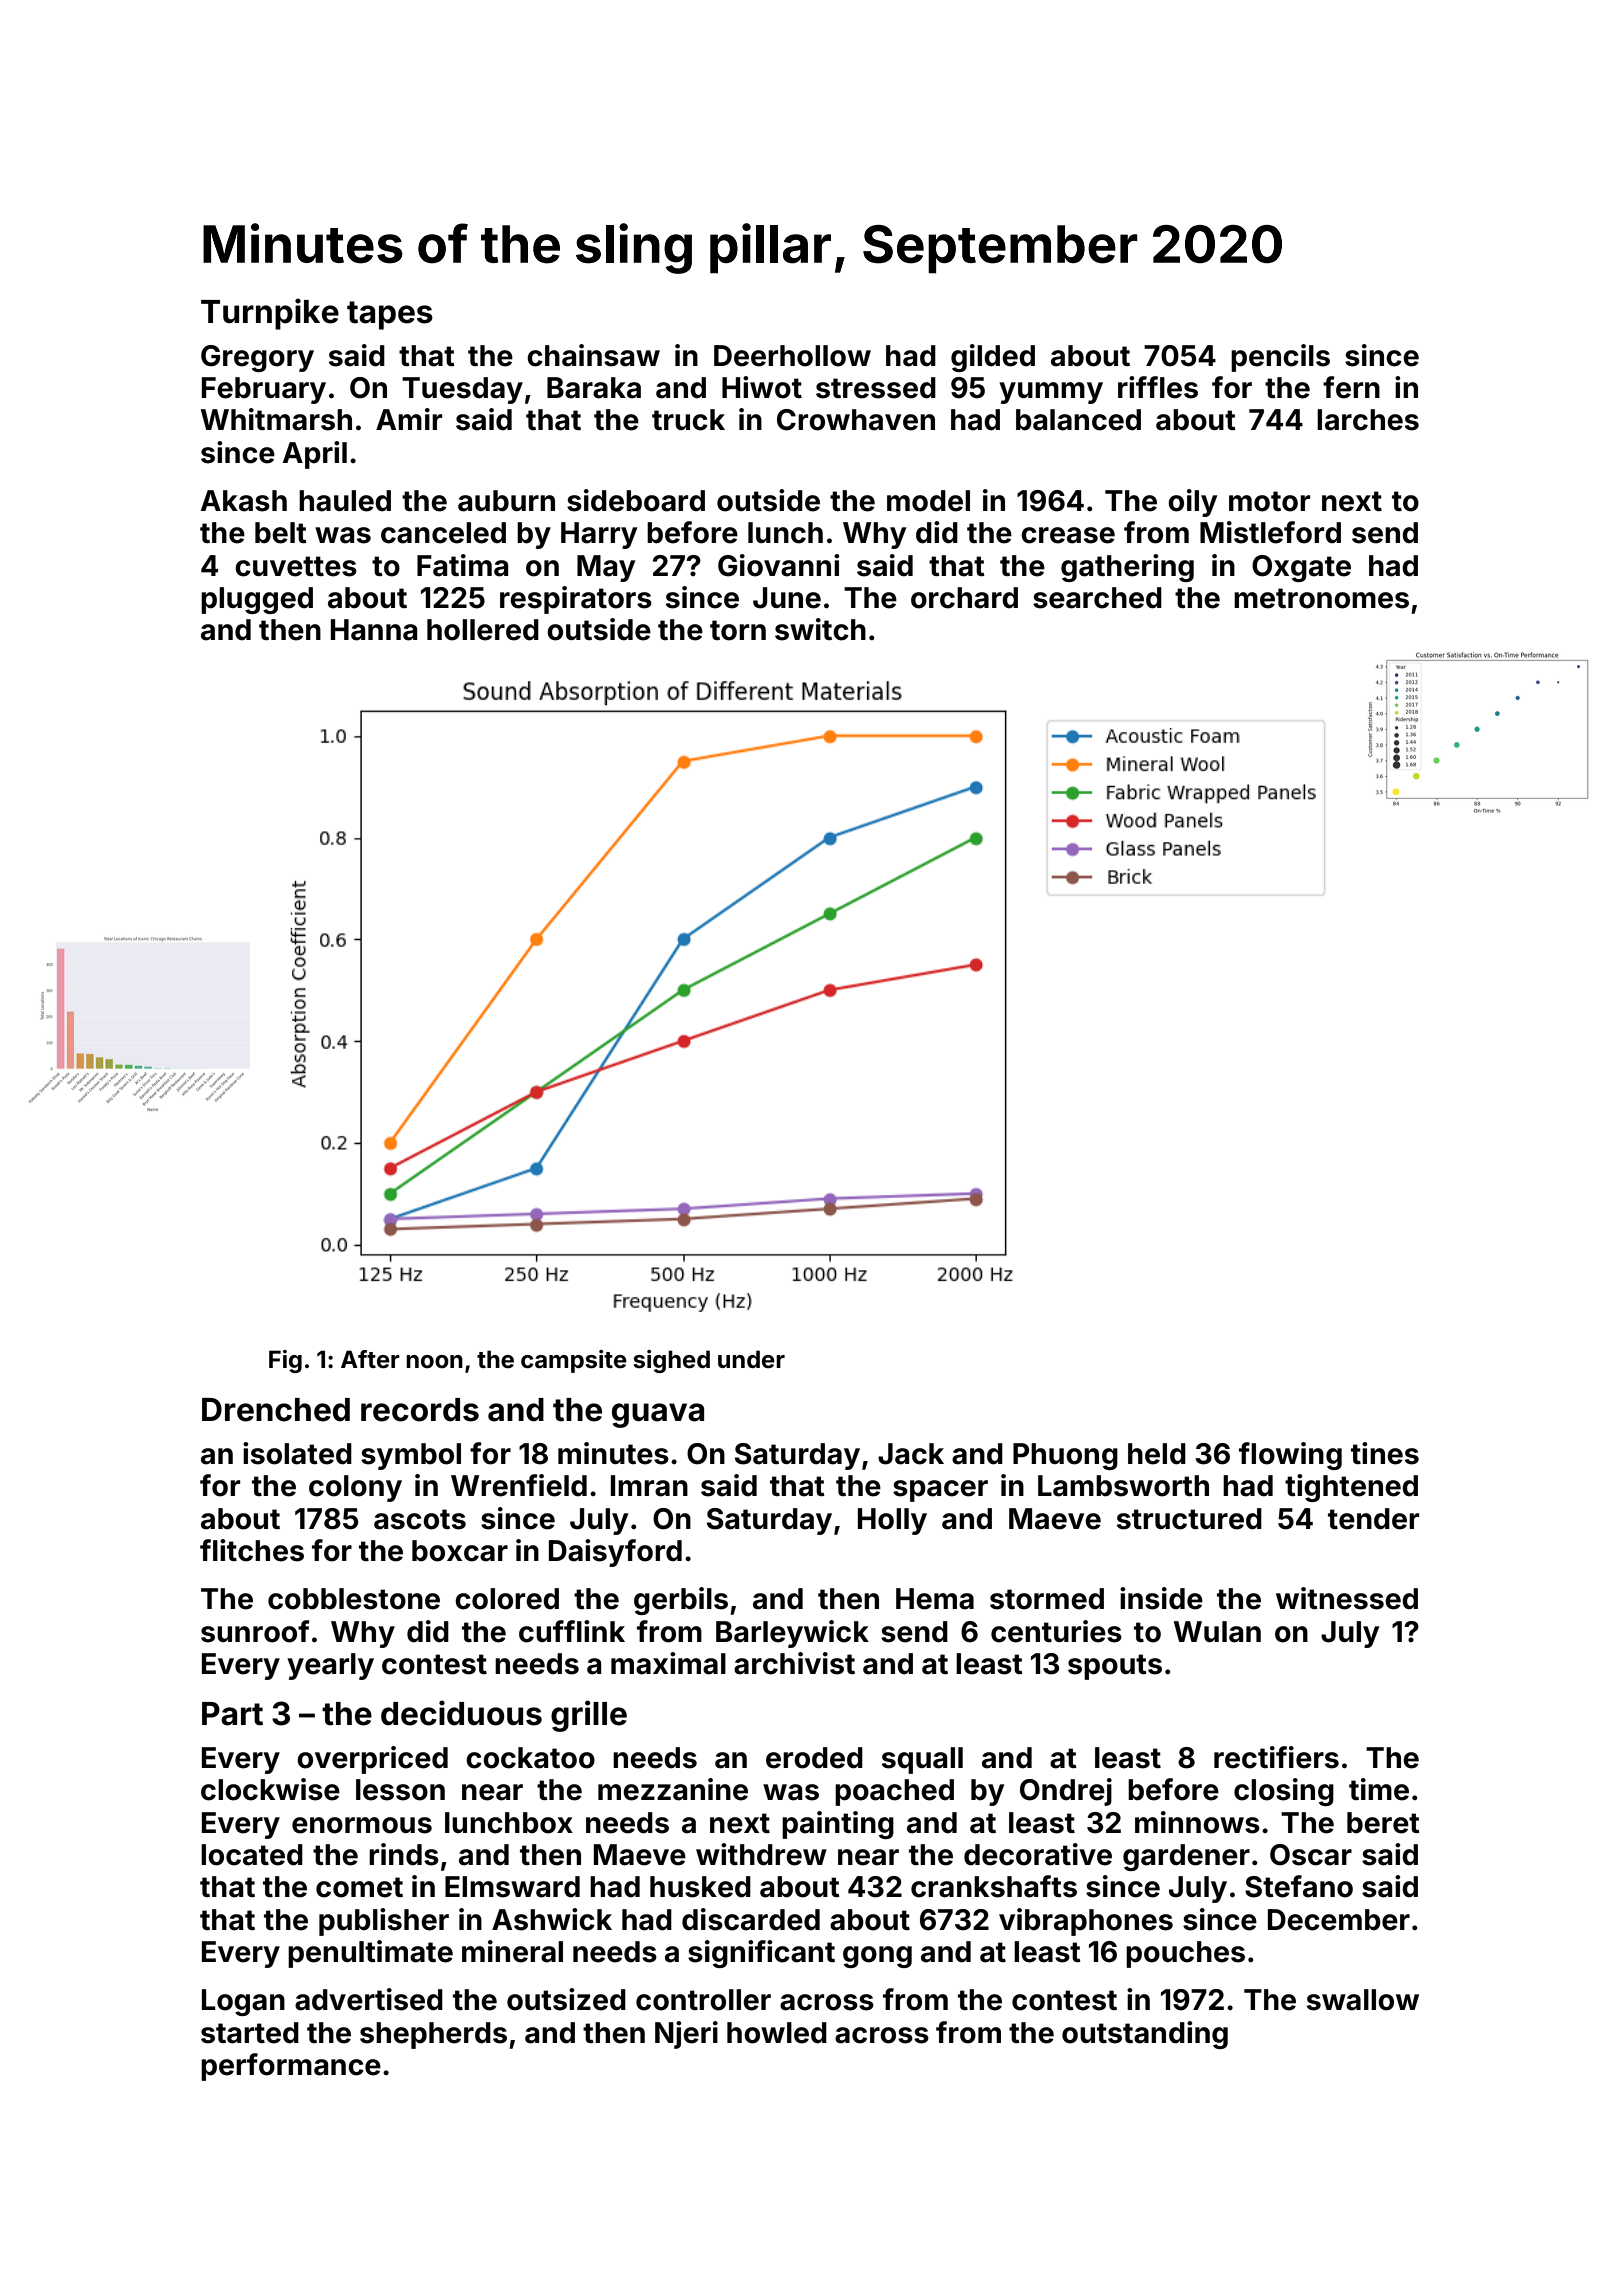  I want to click on Jack, so click(911, 1454).
